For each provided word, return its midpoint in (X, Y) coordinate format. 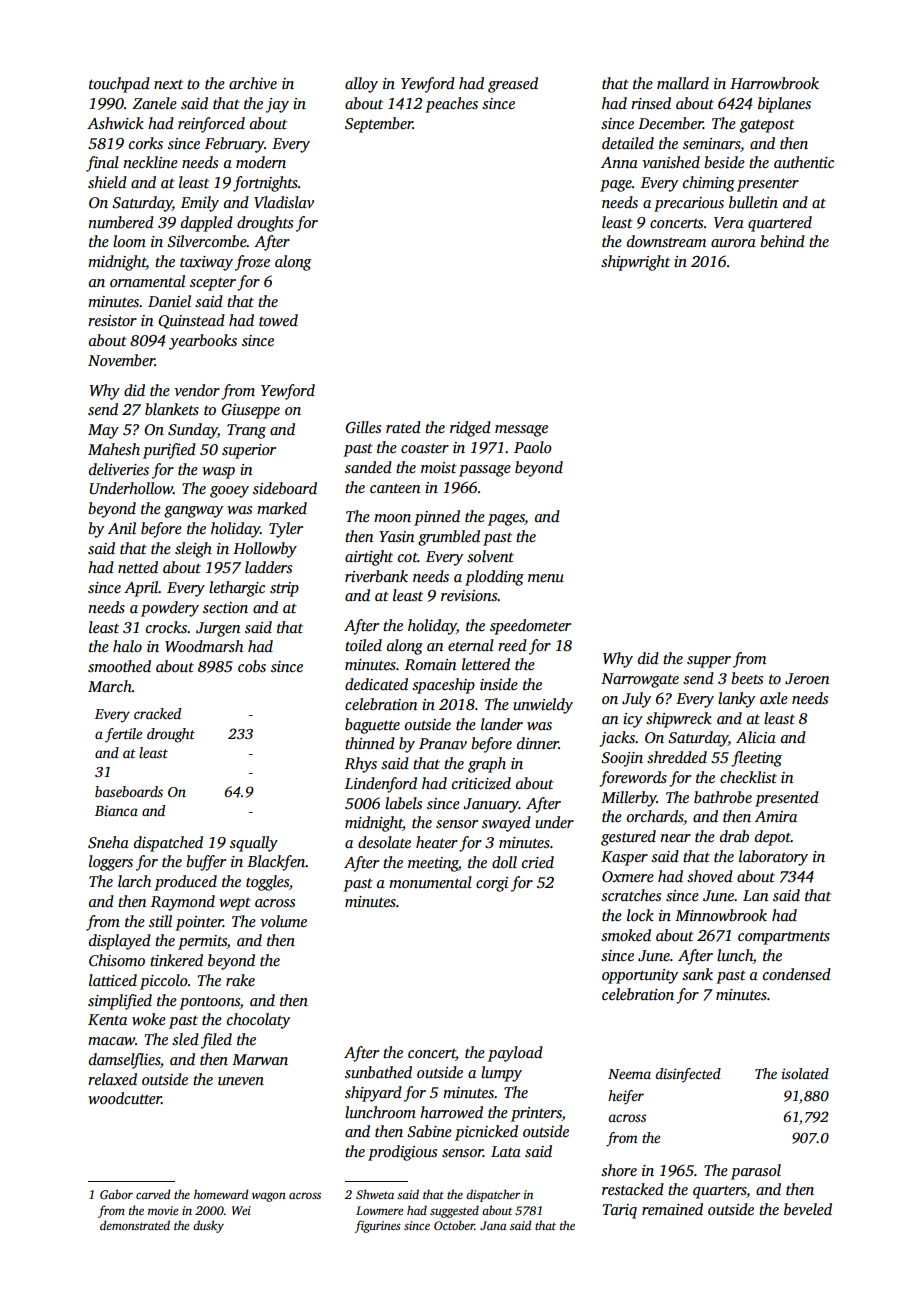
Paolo (533, 447)
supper (709, 662)
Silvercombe (207, 241)
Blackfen (276, 863)
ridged (470, 429)
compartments (784, 938)
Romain (431, 664)
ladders (268, 567)
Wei (241, 1210)
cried (538, 862)
